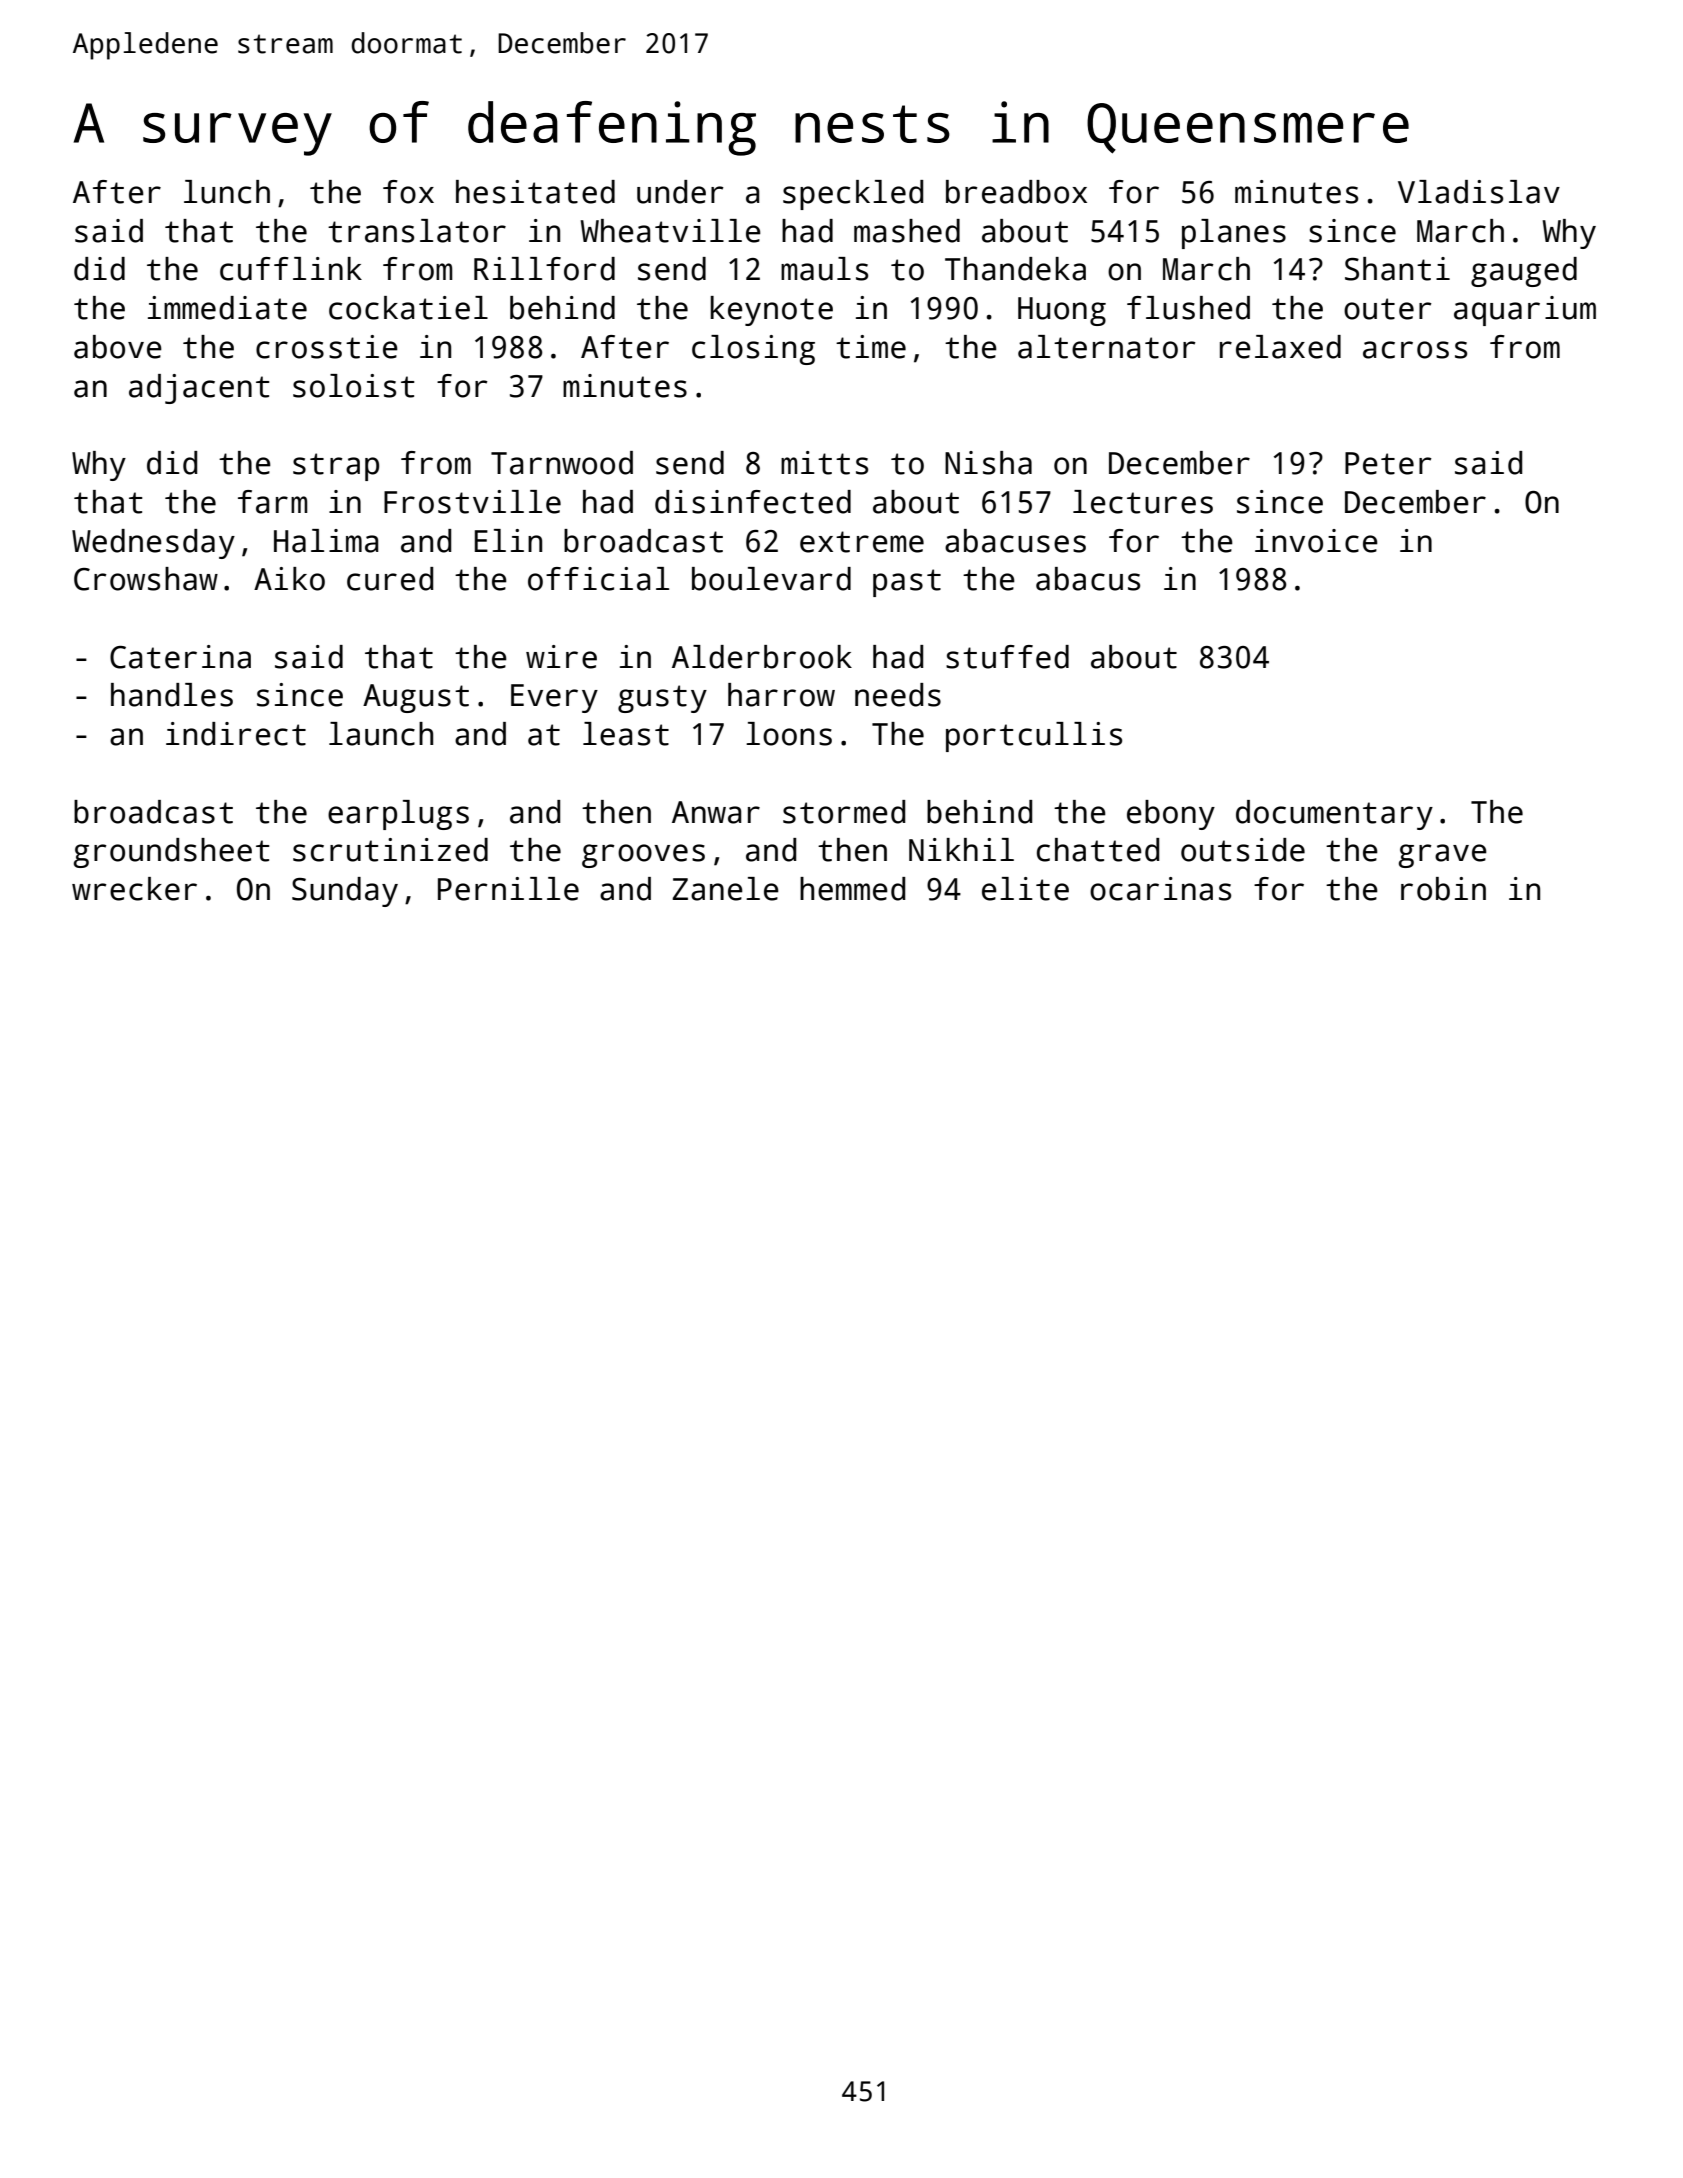 The height and width of the screenshot is (2178, 1683). Describe the element at coordinates (898, 695) in the screenshot. I see `needs` at that location.
